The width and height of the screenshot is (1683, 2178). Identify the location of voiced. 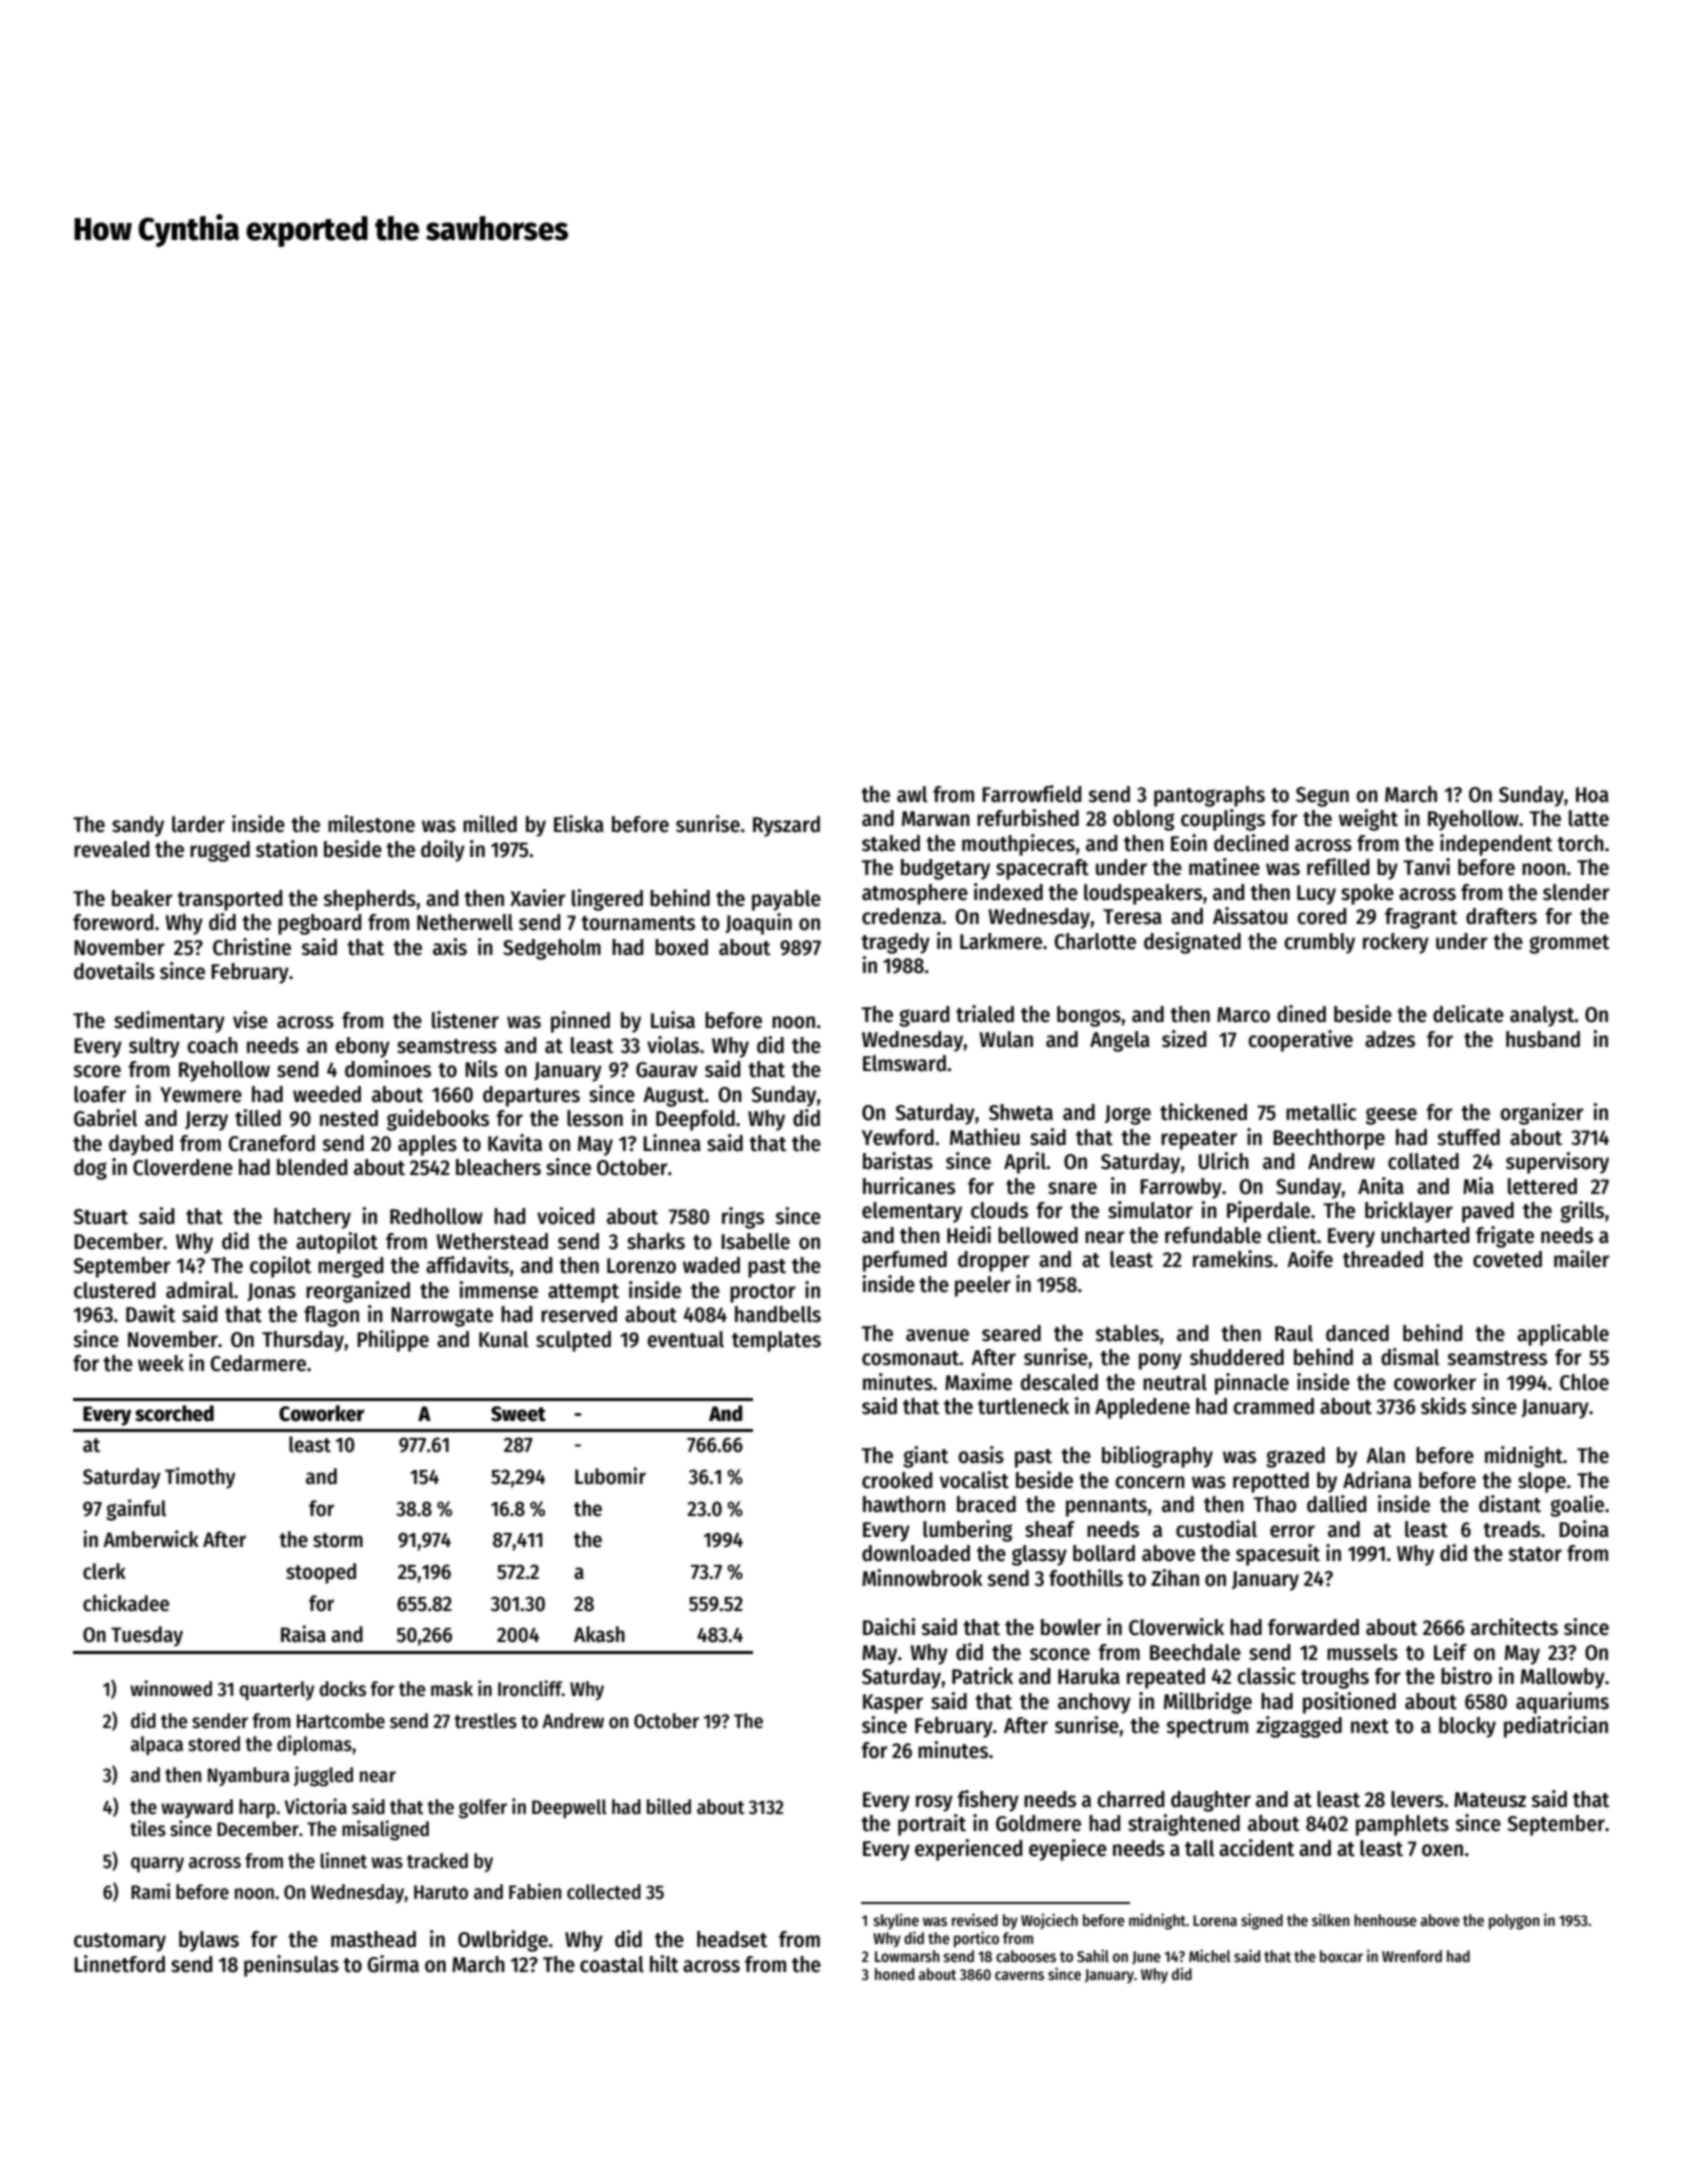
(565, 1216).
